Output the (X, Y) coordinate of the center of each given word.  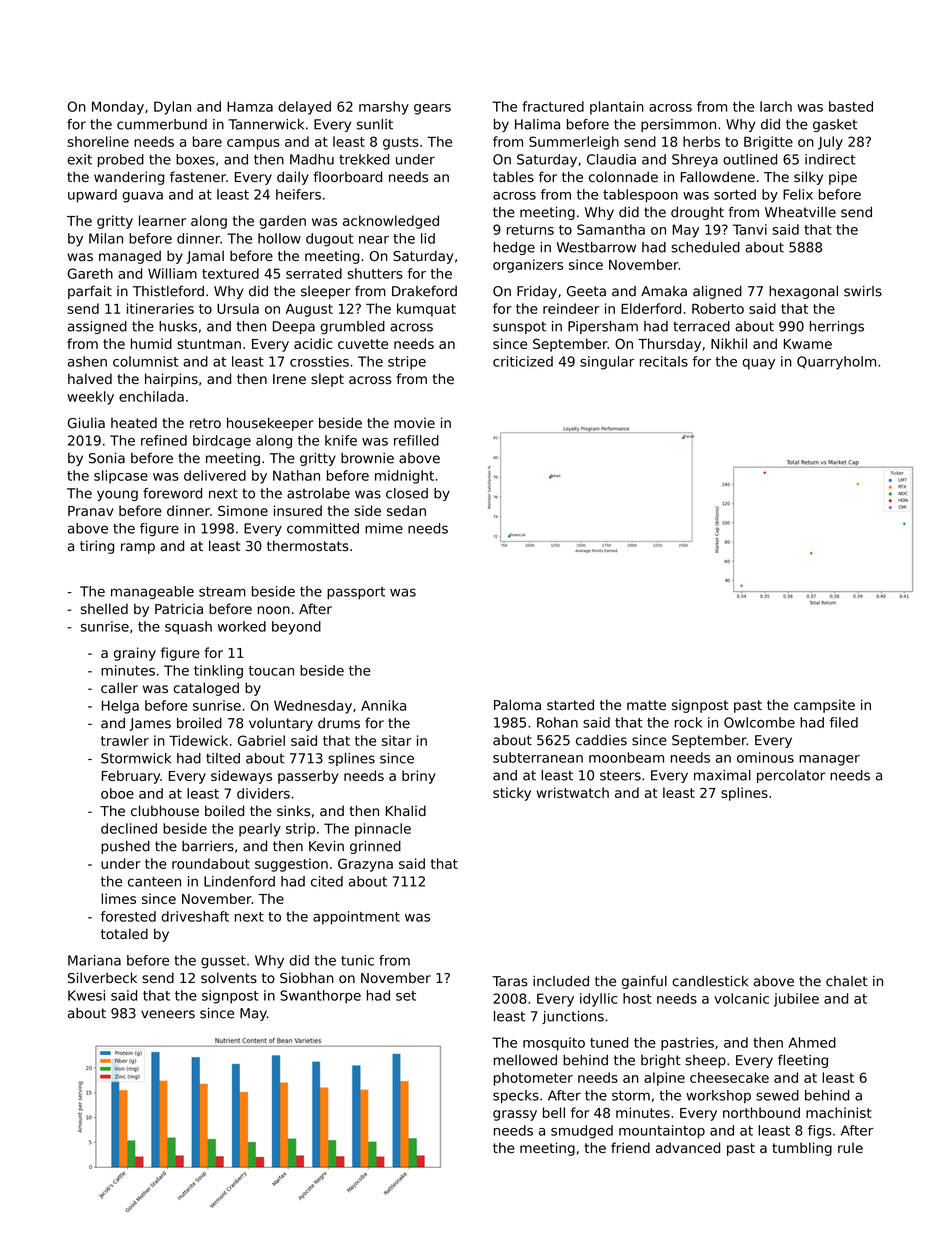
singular (607, 363)
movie (414, 423)
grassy (515, 1115)
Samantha (611, 229)
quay (758, 364)
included (561, 981)
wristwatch (573, 792)
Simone (243, 510)
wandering (129, 178)
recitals (664, 361)
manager (829, 760)
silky (808, 178)
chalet (846, 981)
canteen (154, 882)
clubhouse (165, 811)
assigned (97, 327)
